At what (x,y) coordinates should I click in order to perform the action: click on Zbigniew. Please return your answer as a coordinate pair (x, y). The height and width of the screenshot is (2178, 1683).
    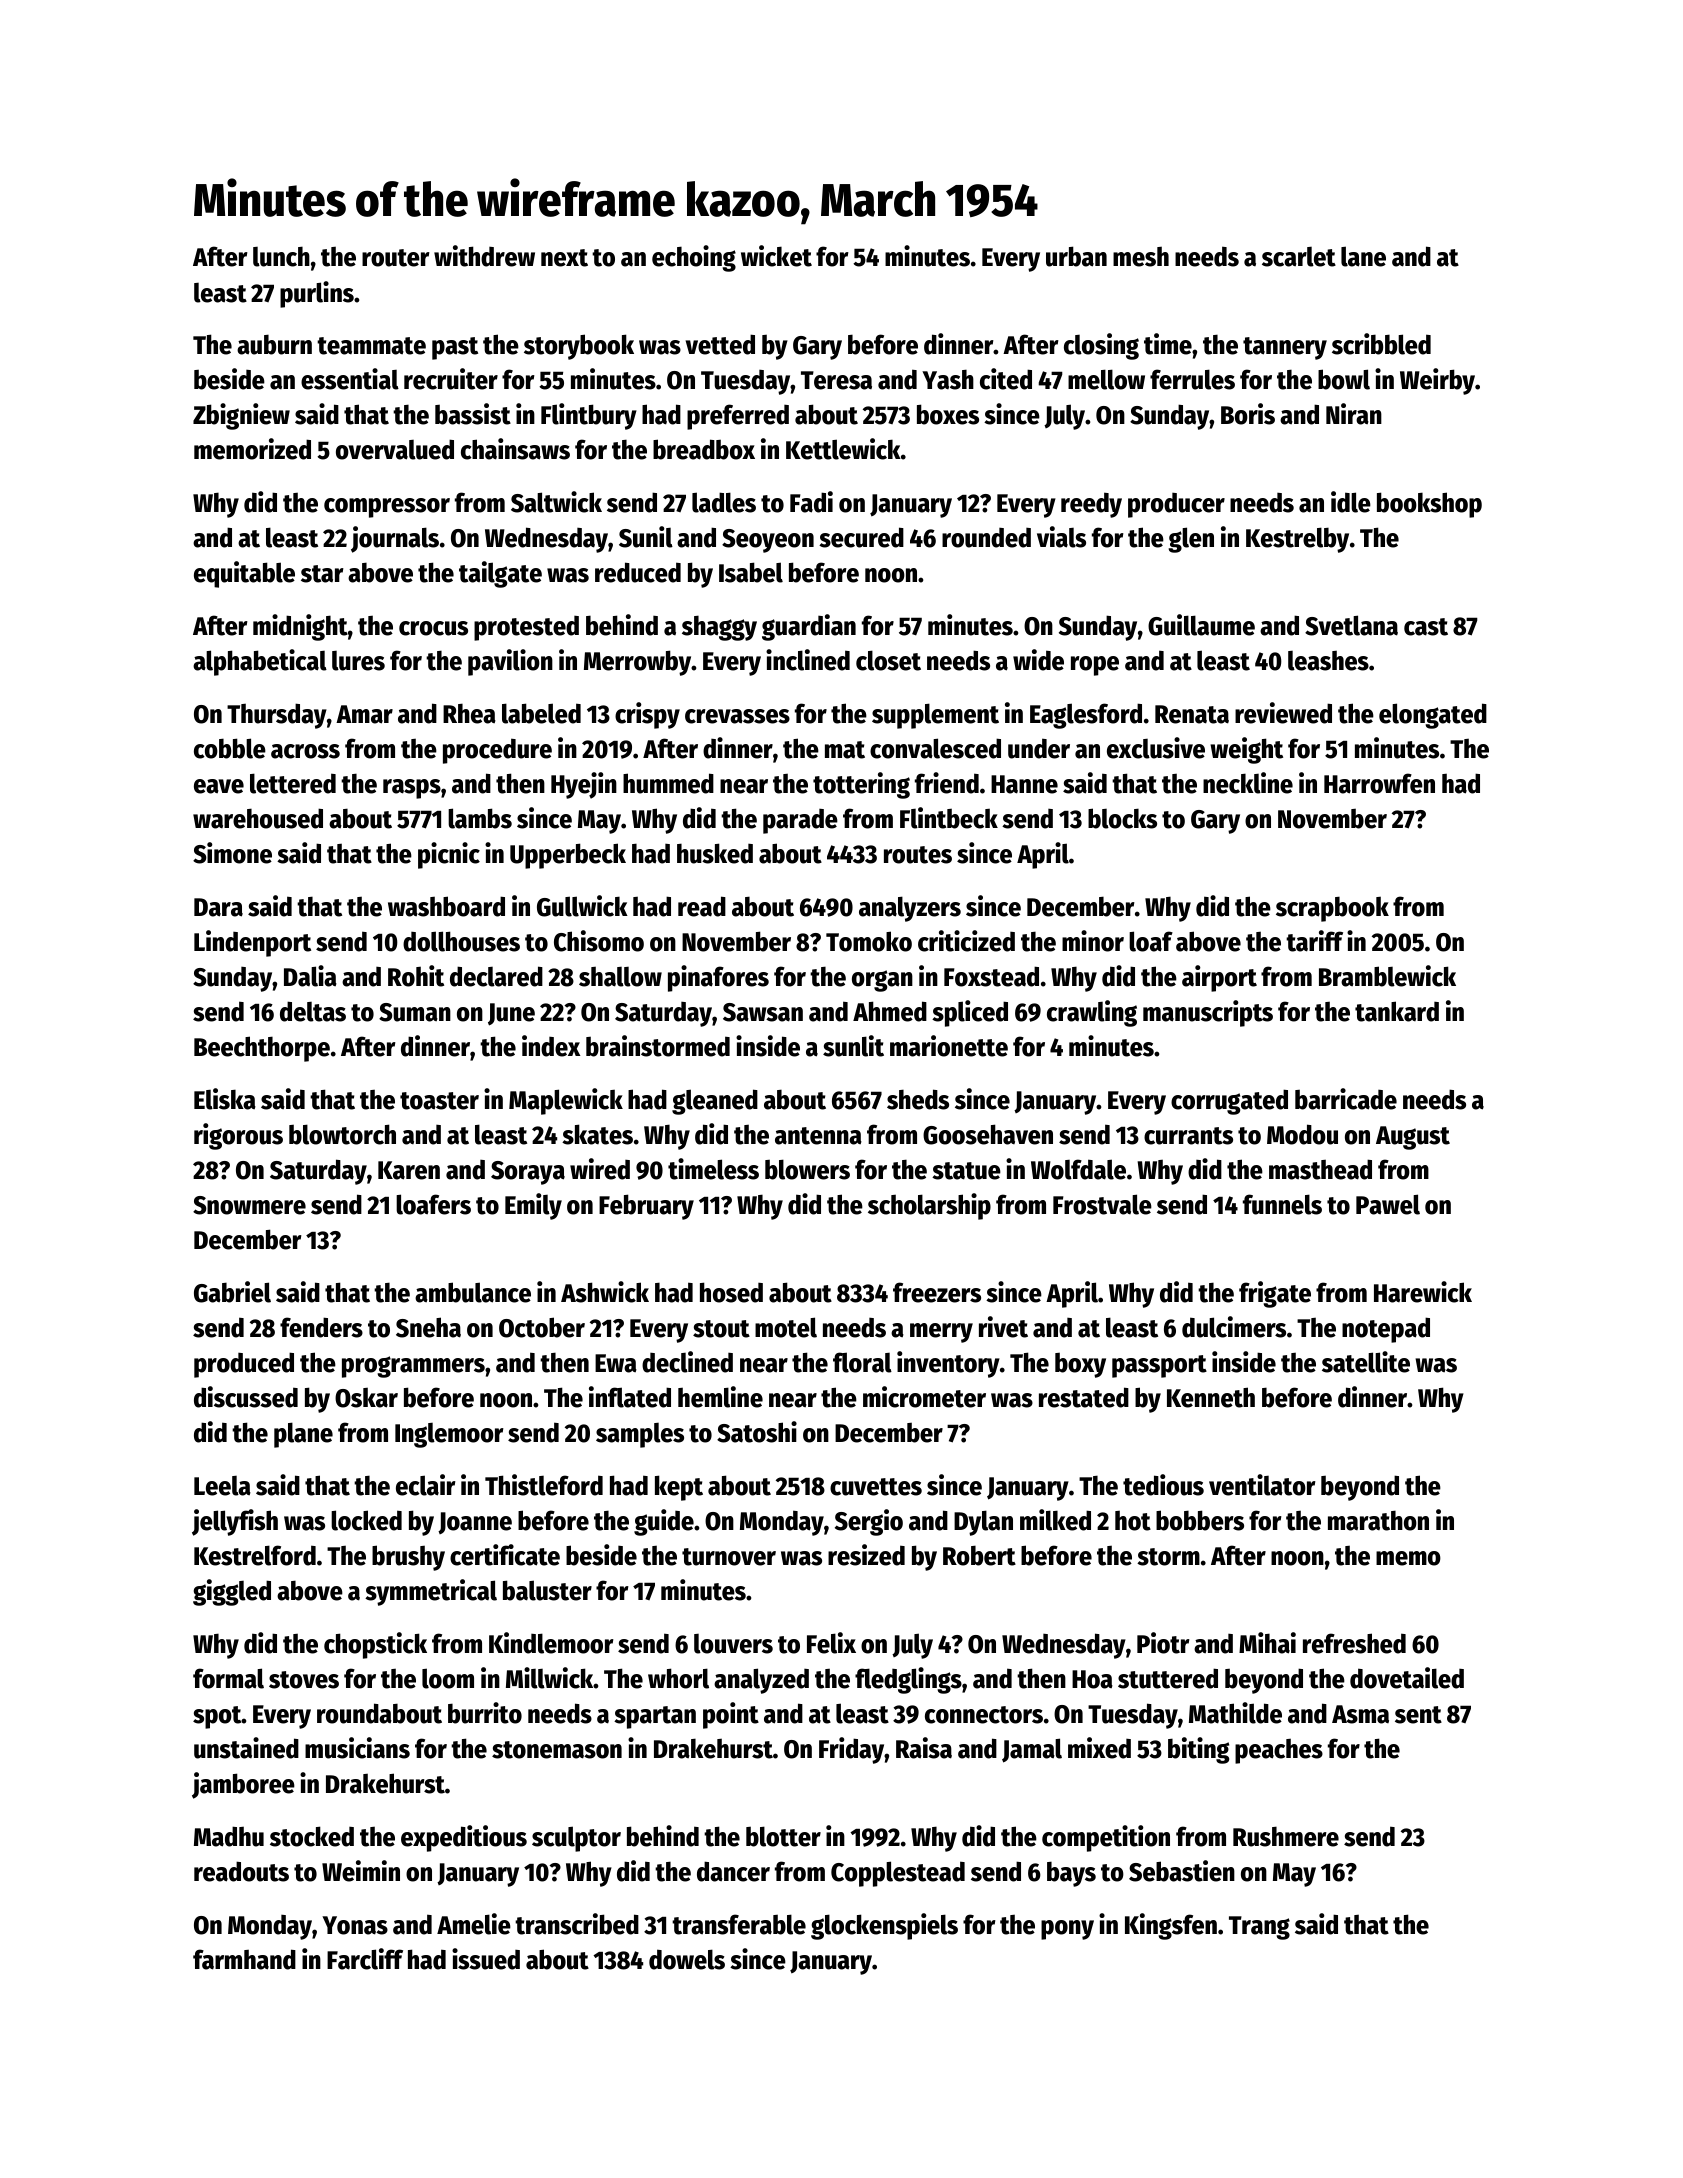
    Looking at the image, I should click on (241, 416).
